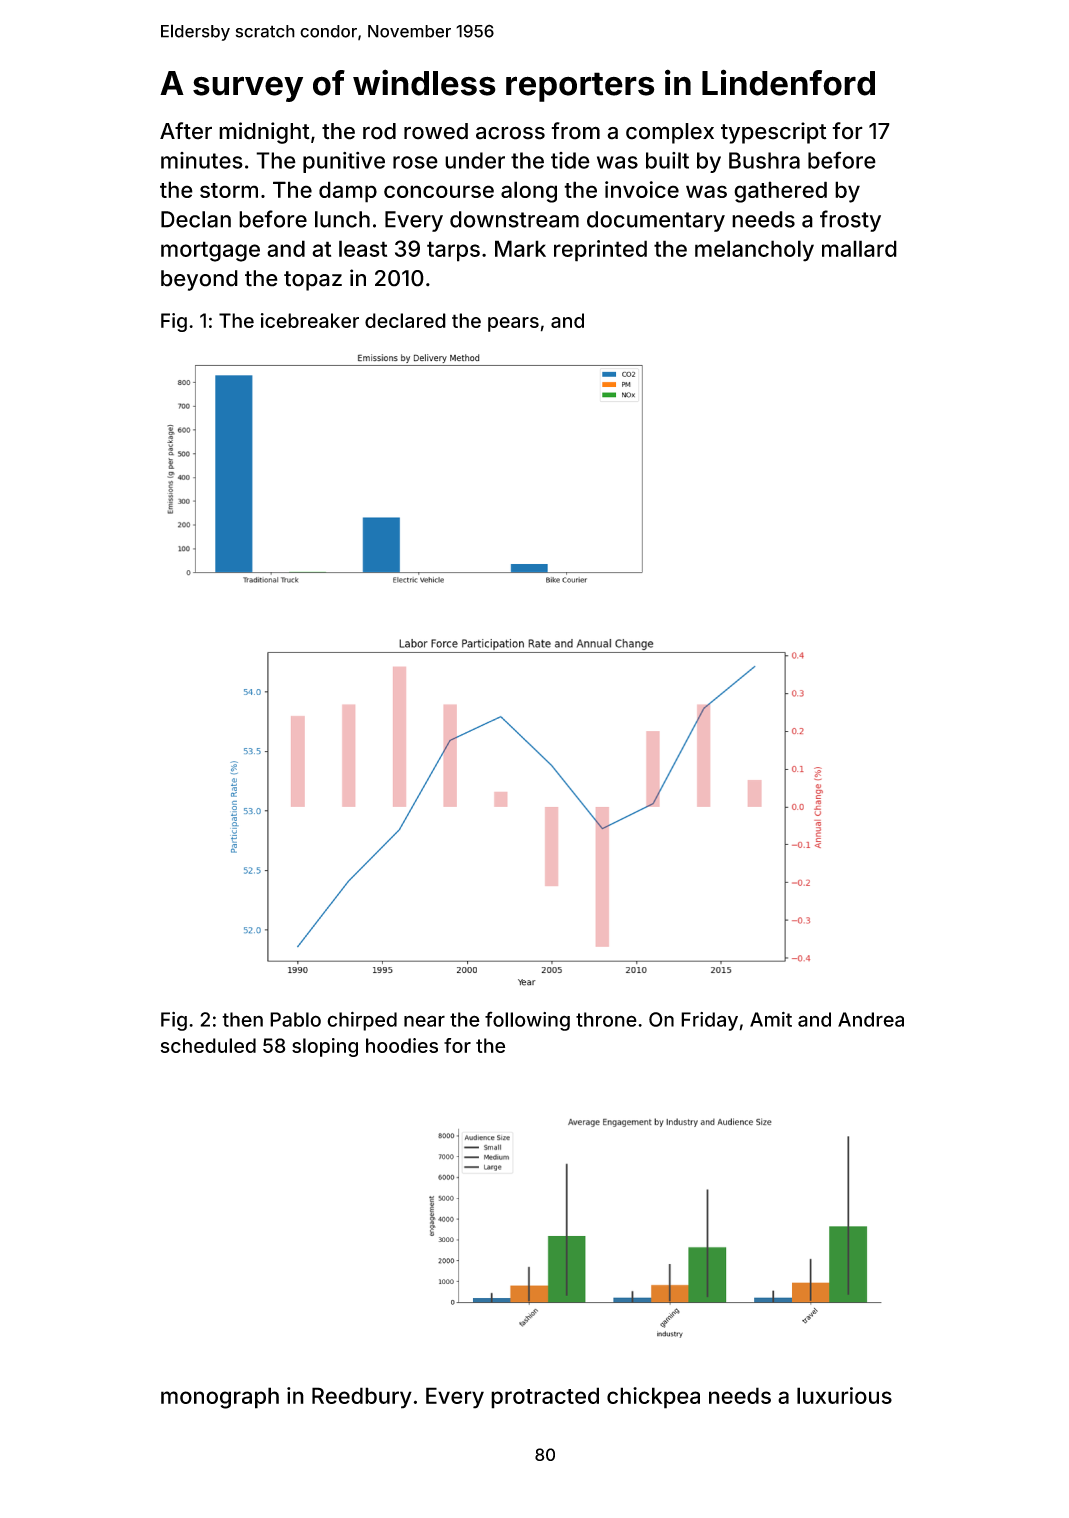 The image size is (1069, 1518). Describe the element at coordinates (220, 1398) in the screenshot. I see `monograph` at that location.
